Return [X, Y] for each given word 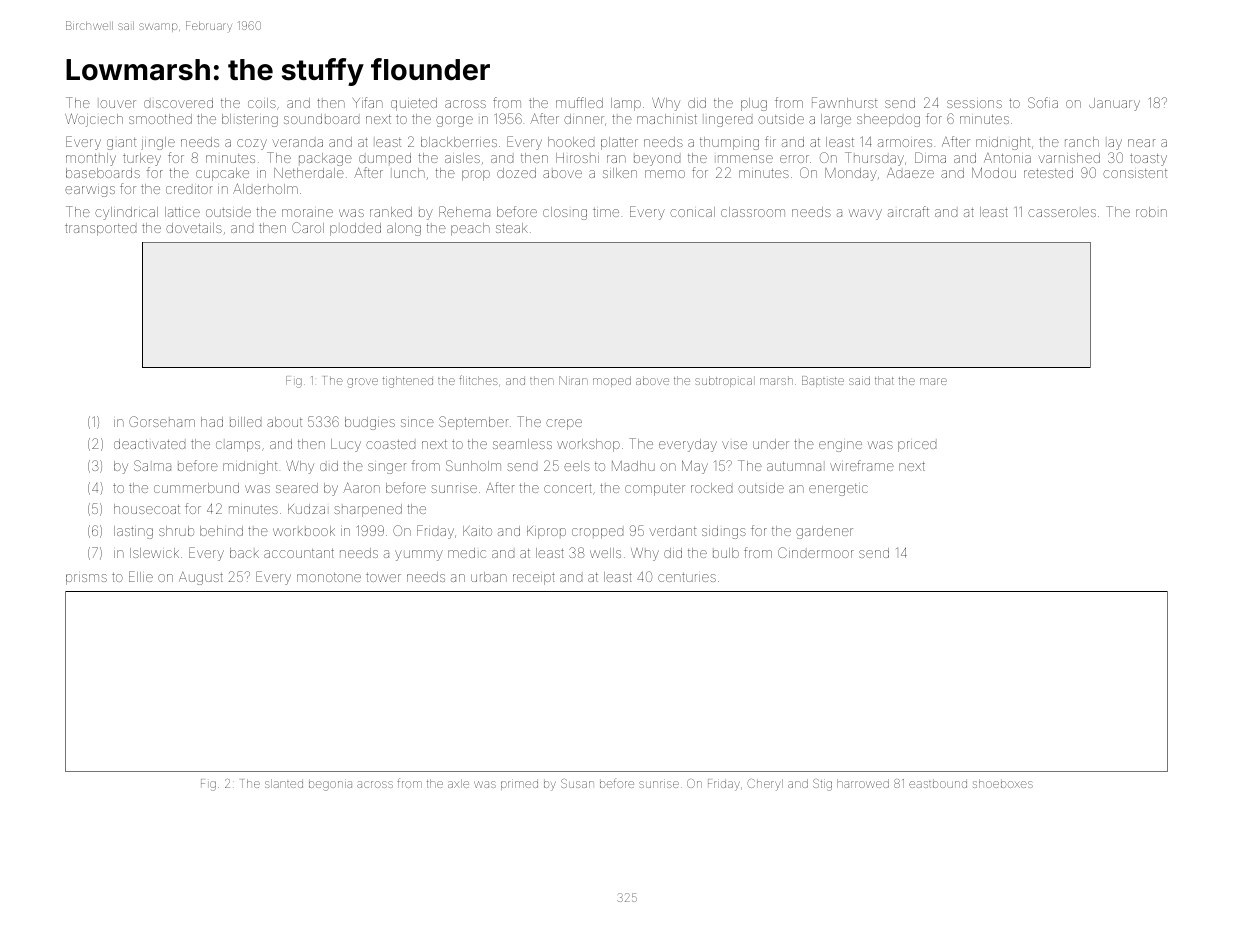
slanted [284, 783]
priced [917, 446]
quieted [414, 104]
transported [100, 230]
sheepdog [888, 120]
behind [221, 531]
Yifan [368, 102]
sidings [724, 532]
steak [512, 228]
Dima [930, 157]
